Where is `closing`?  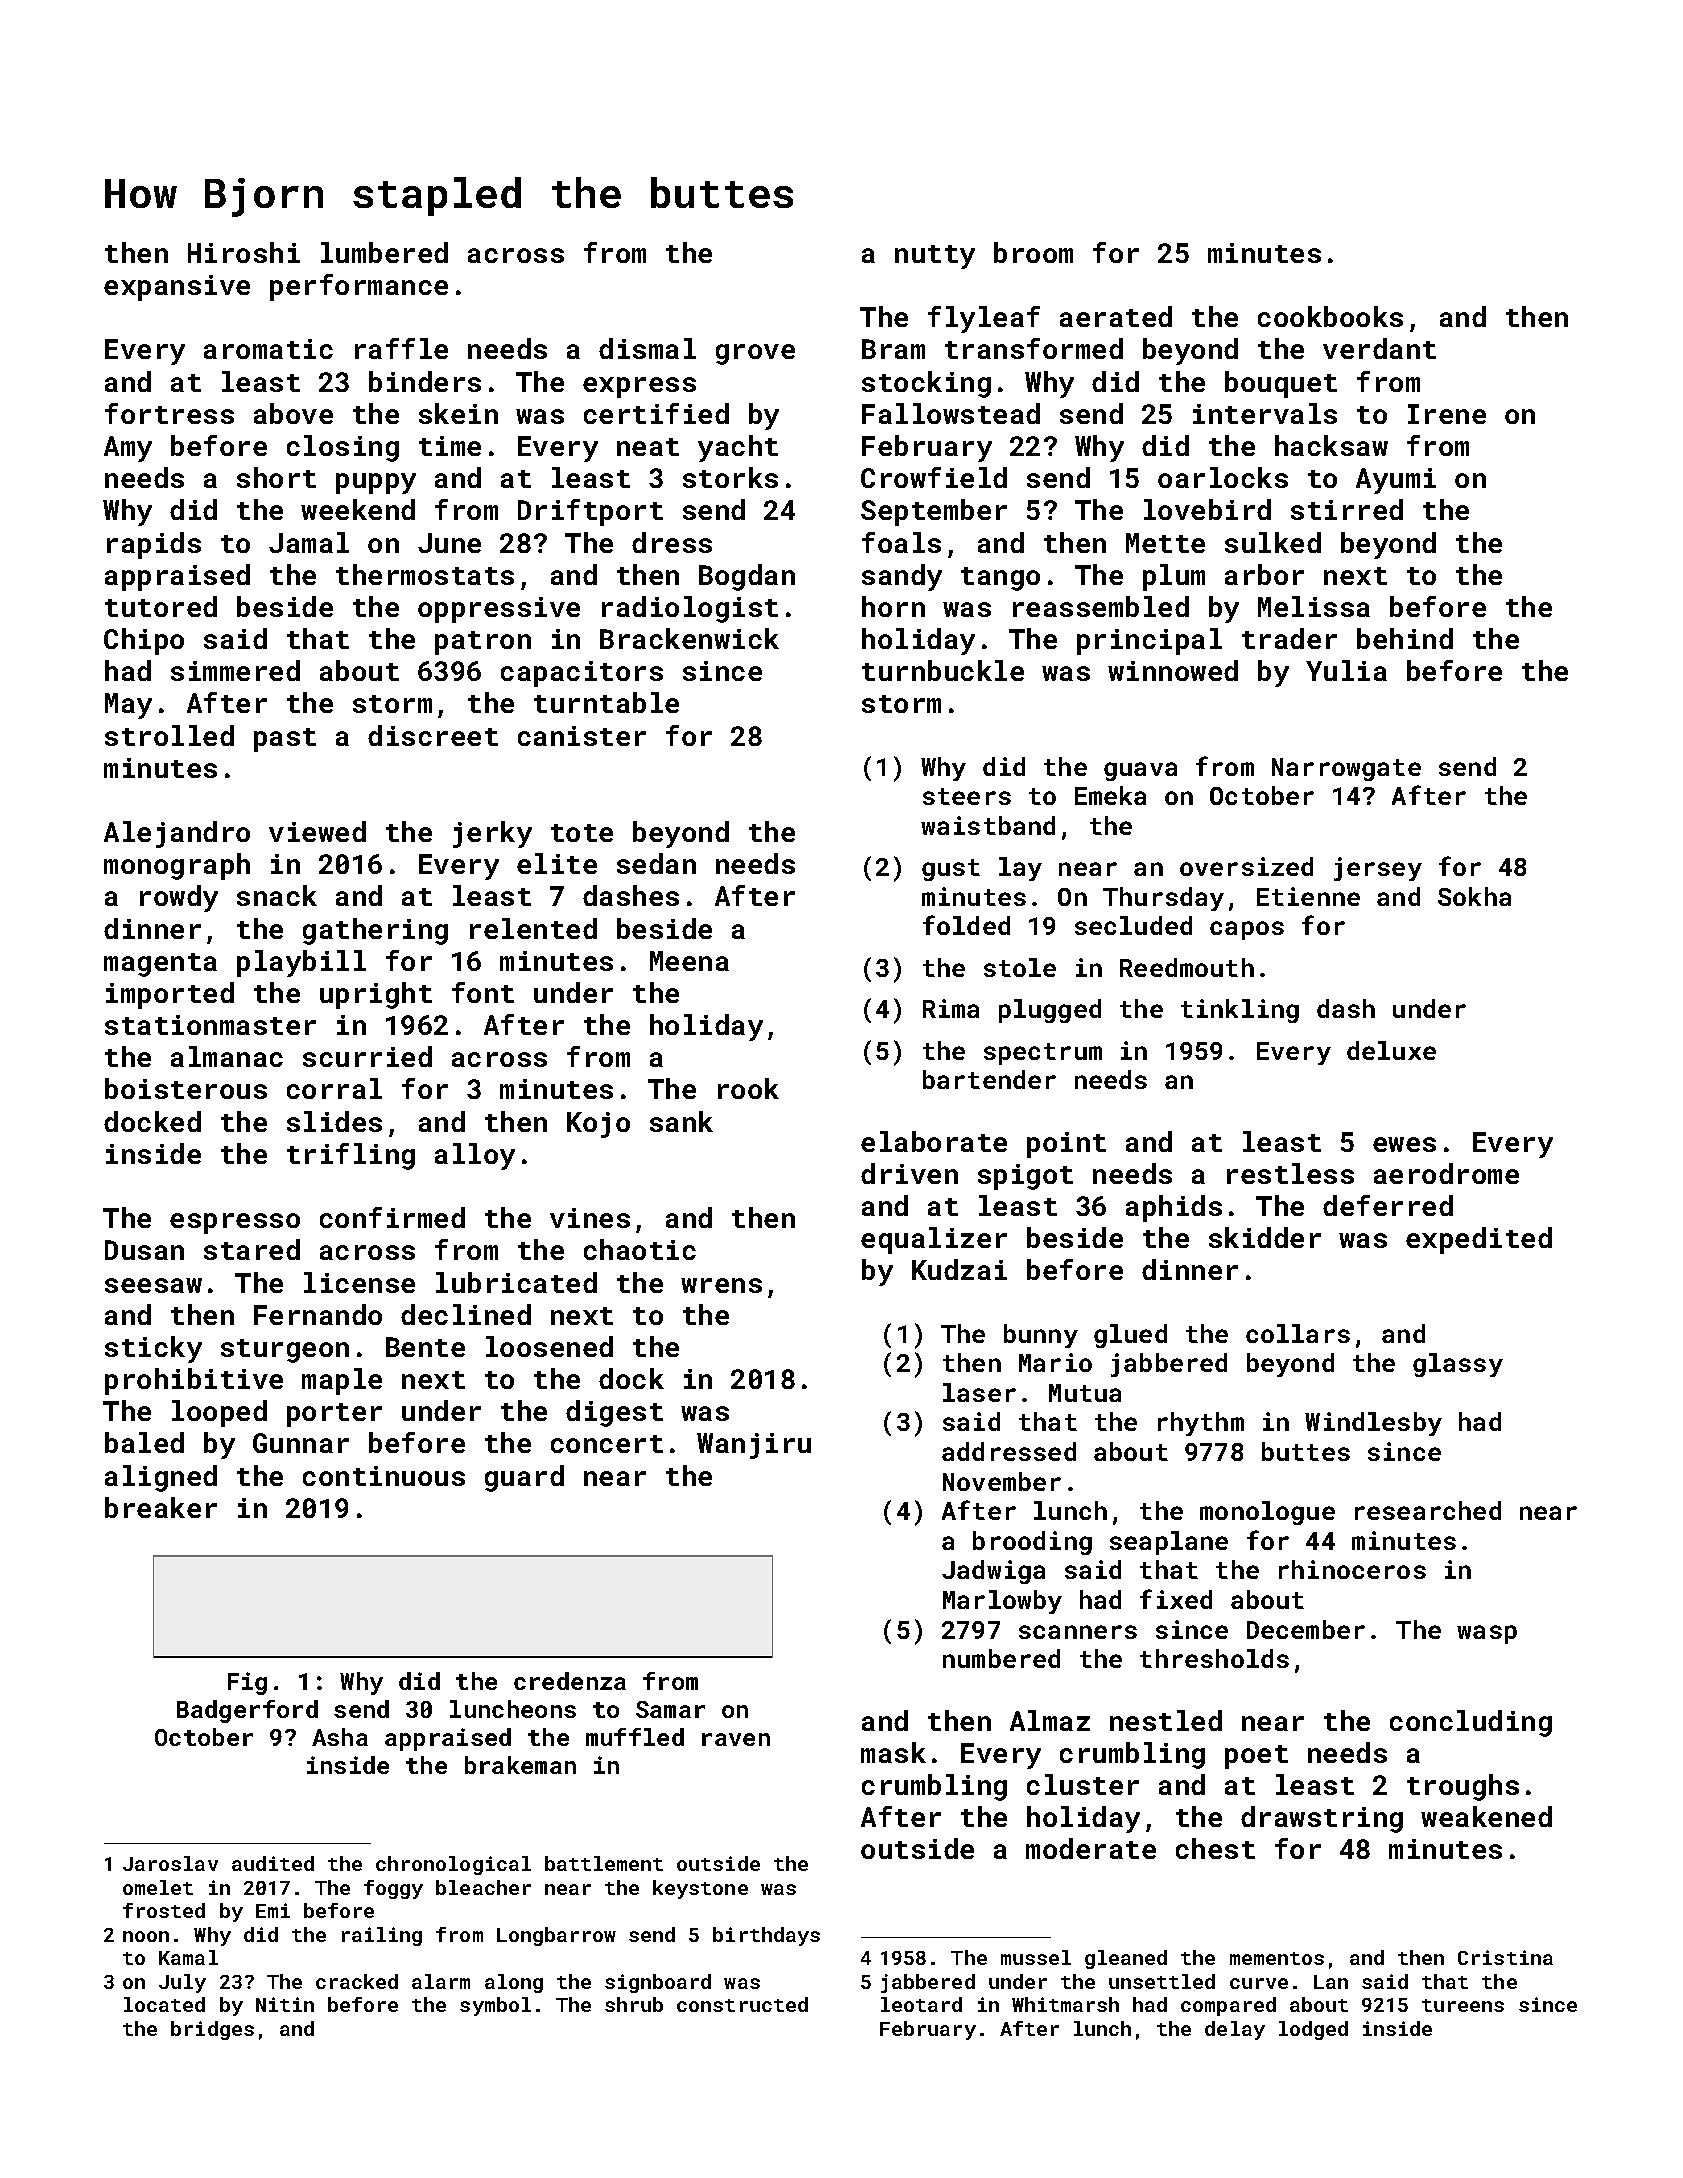
closing is located at coordinates (343, 448).
